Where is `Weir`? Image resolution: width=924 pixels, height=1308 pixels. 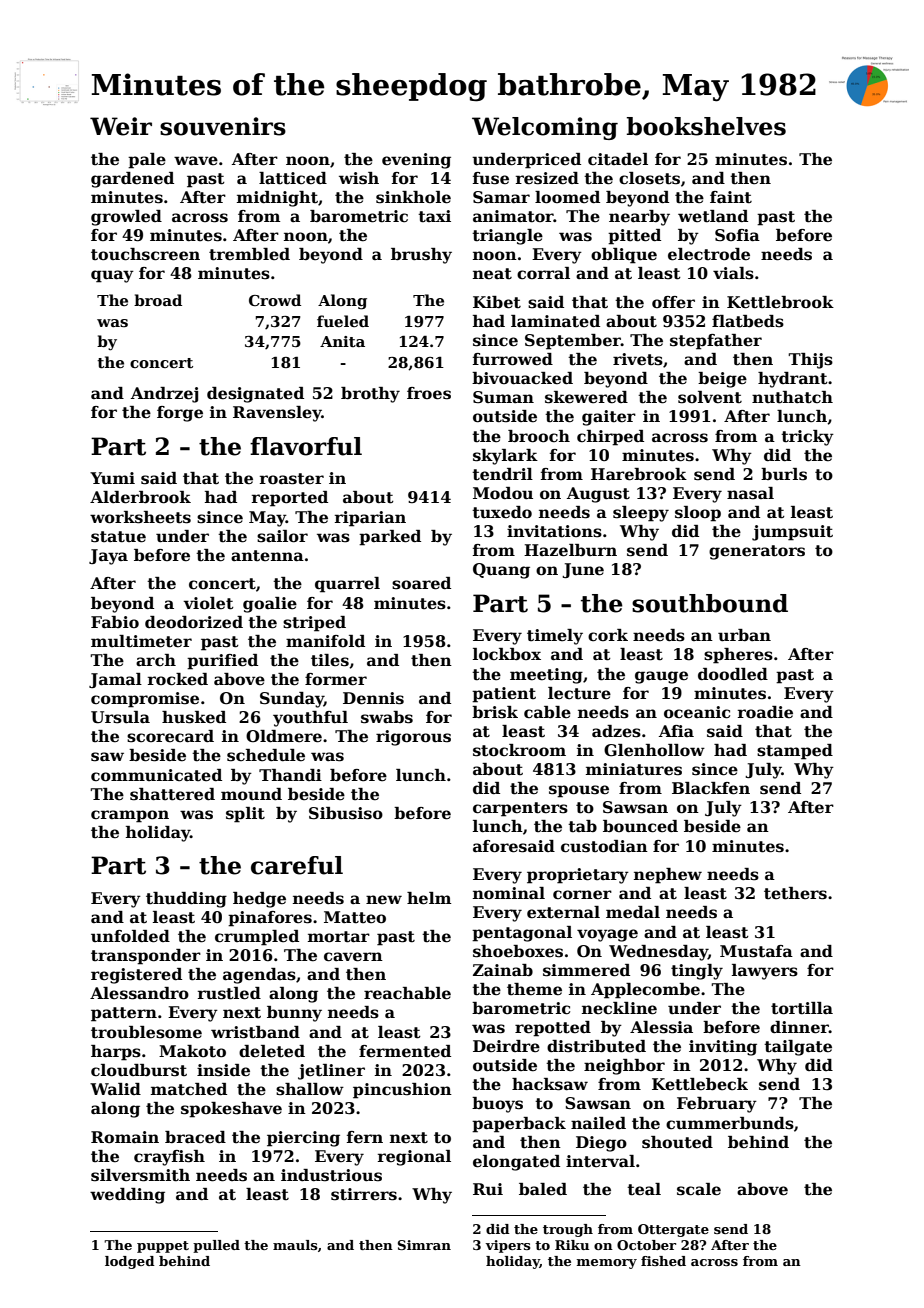
Weir is located at coordinates (121, 126).
